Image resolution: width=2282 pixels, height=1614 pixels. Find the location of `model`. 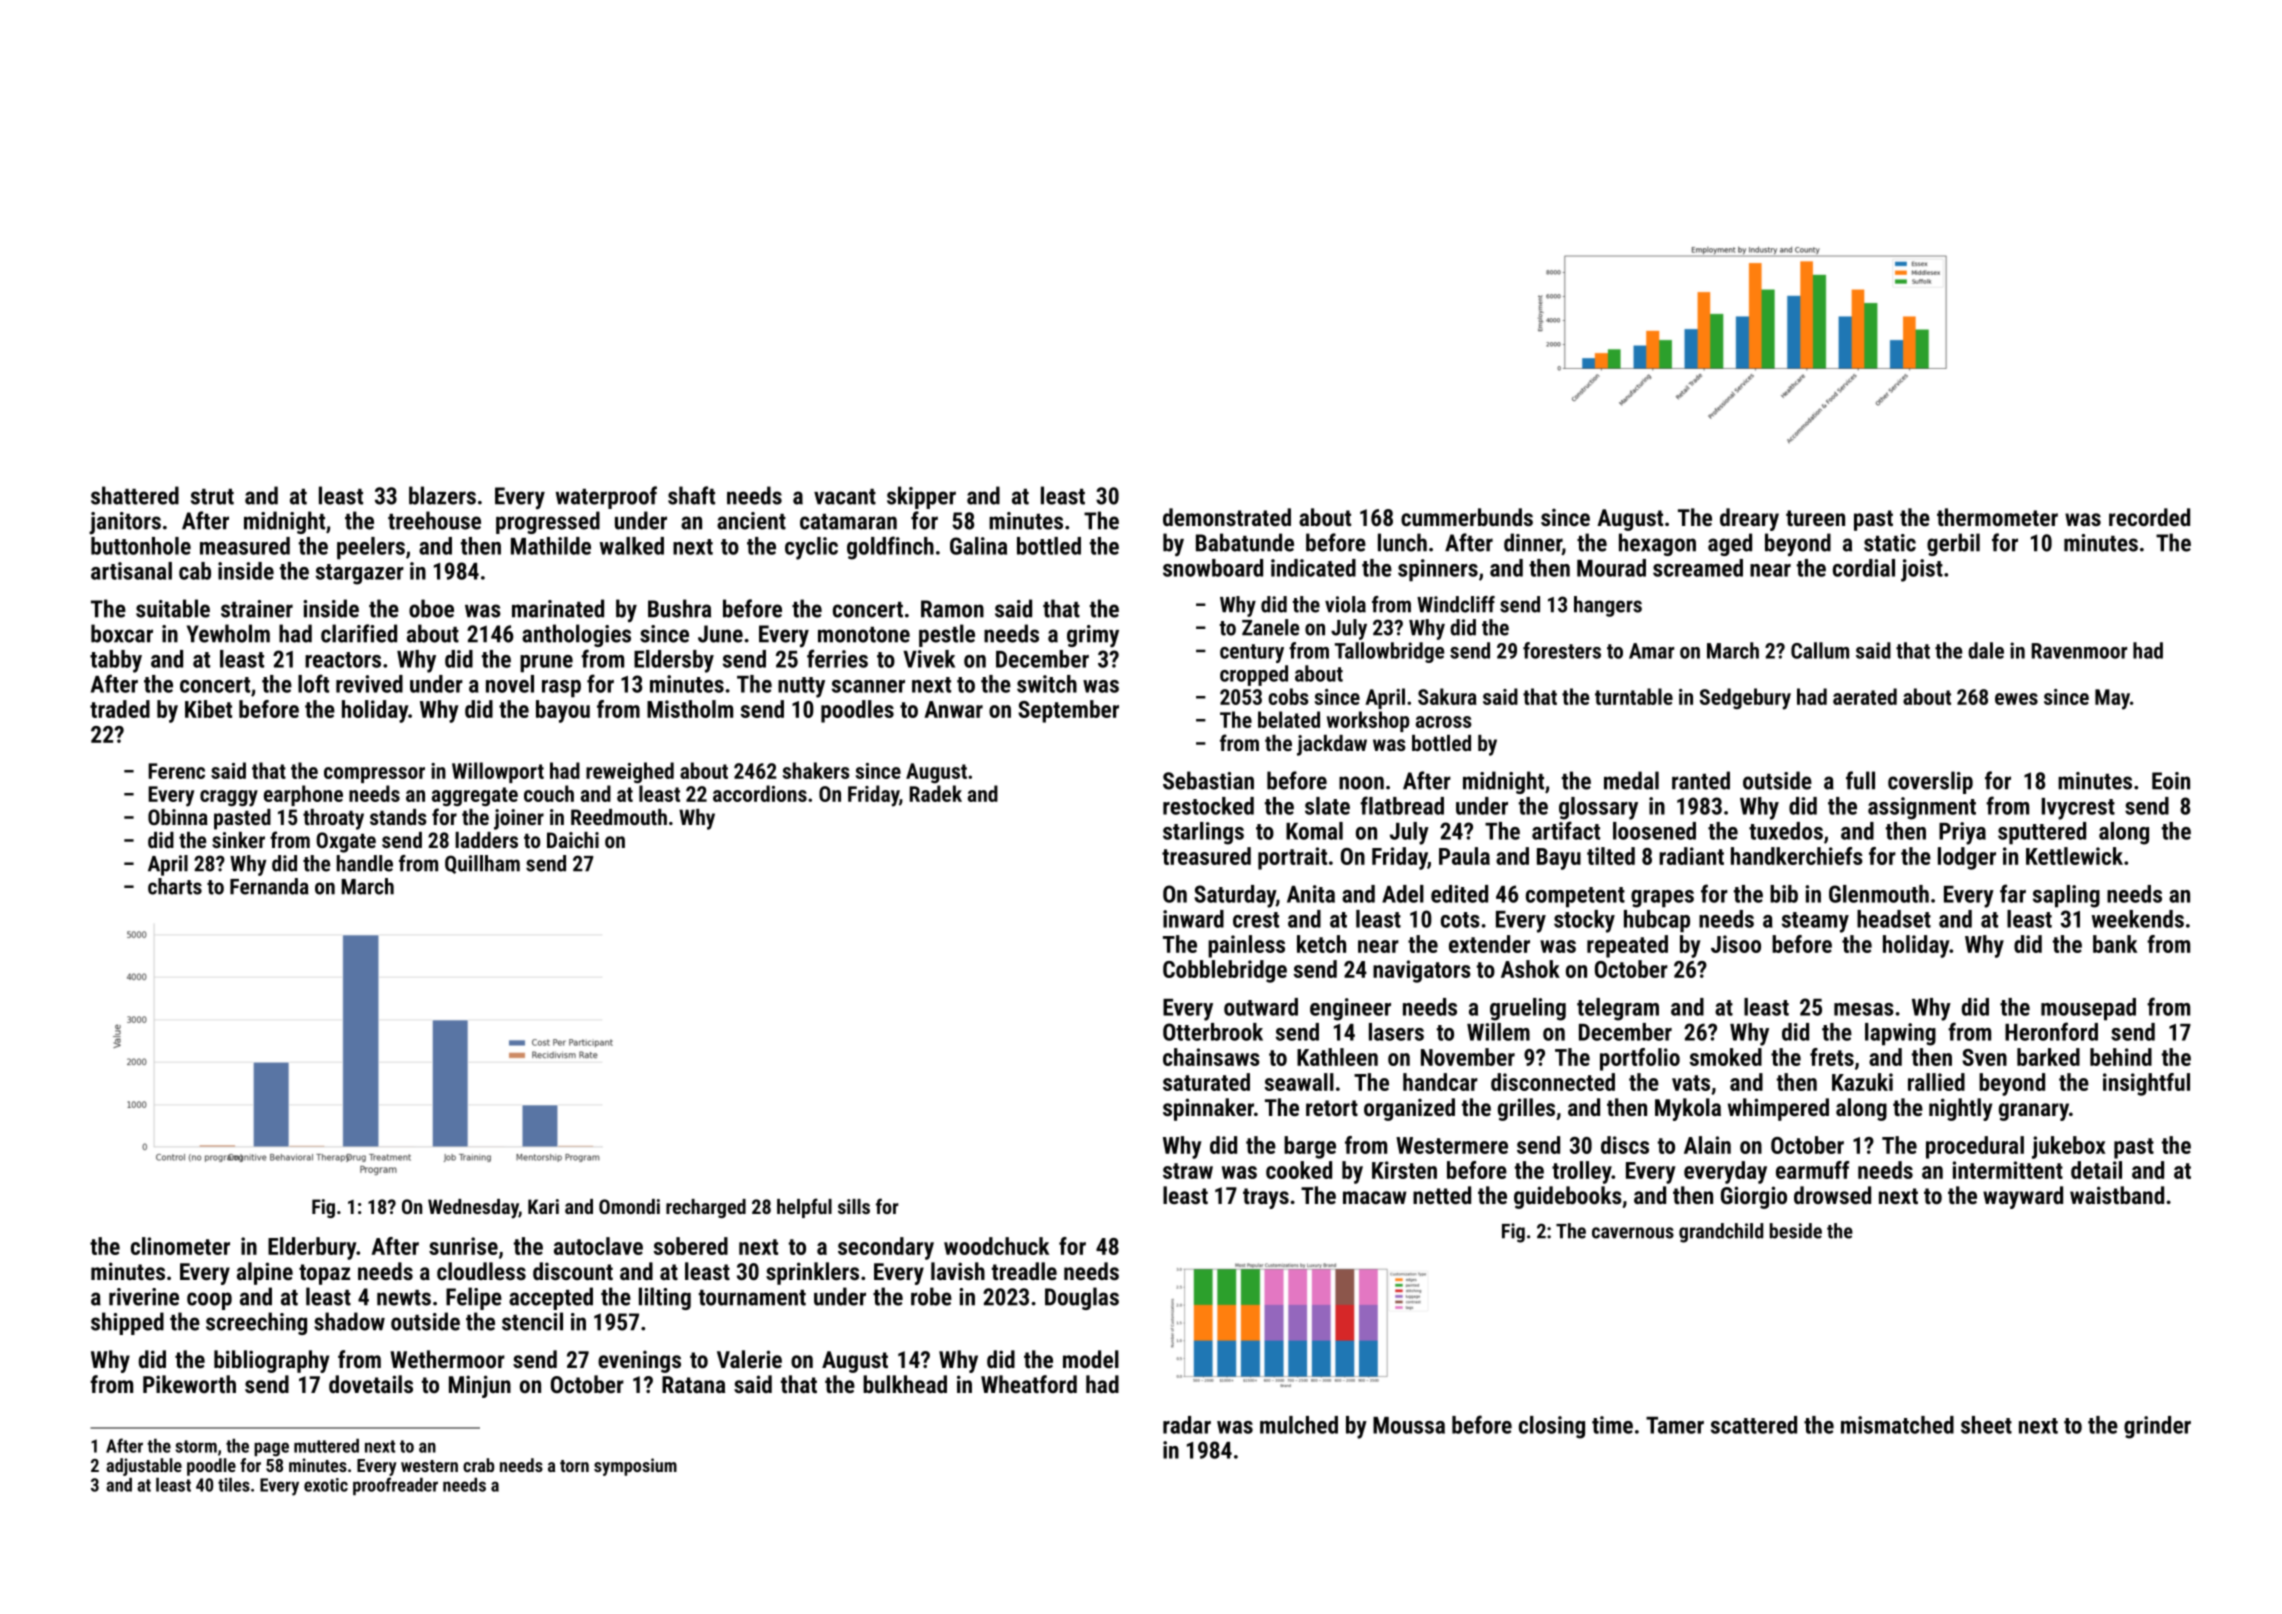

model is located at coordinates (1091, 1359).
